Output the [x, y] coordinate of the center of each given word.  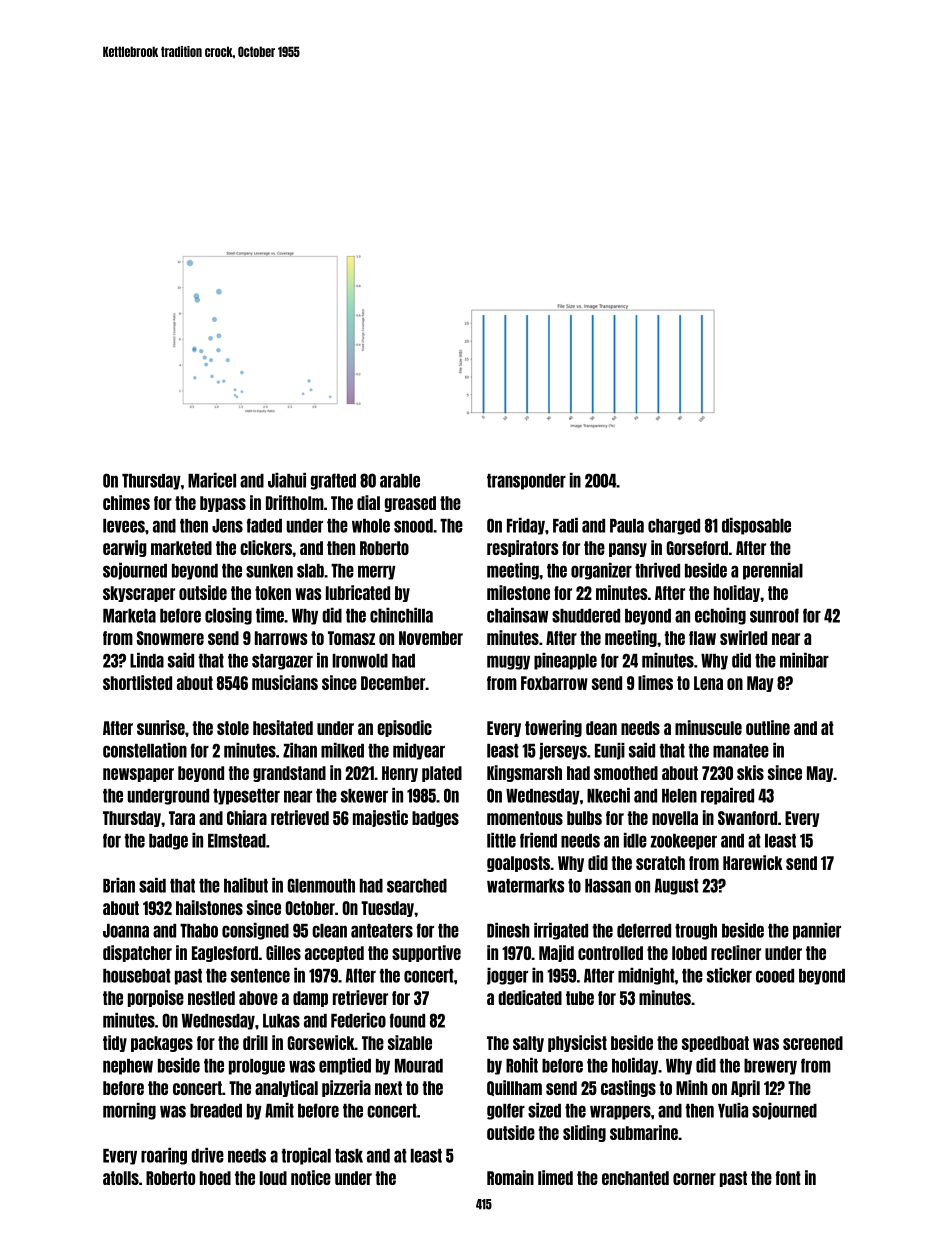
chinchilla [401, 615]
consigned [255, 931]
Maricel [212, 480]
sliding [584, 1133]
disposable [756, 526]
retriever [360, 997]
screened [813, 1043]
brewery [770, 1067]
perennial [773, 571]
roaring [164, 1156]
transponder [526, 482]
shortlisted [137, 682]
